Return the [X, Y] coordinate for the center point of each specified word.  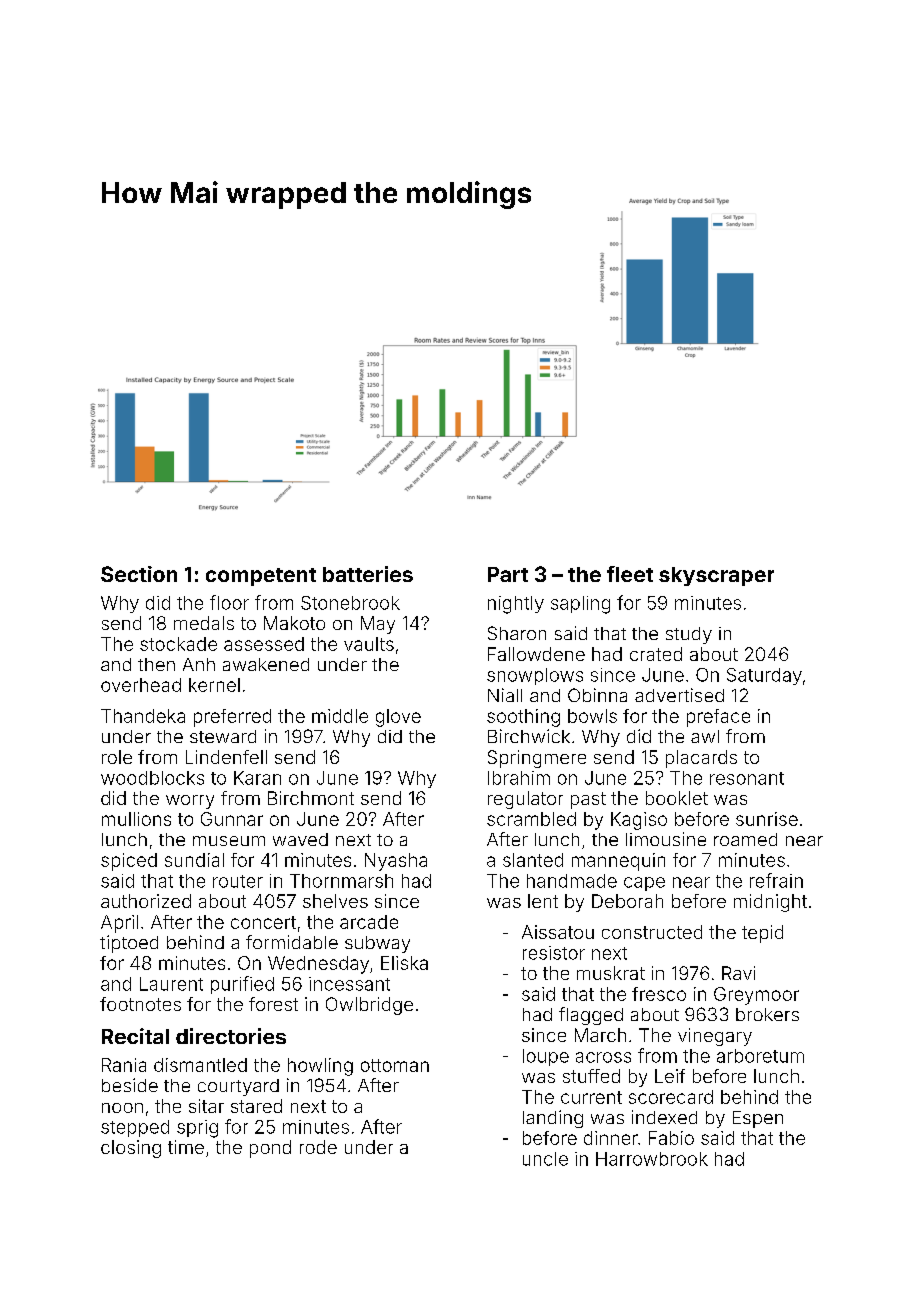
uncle [545, 1159]
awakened [266, 664]
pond [270, 1149]
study [689, 635]
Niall [505, 695]
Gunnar [232, 819]
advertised [679, 695]
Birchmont [311, 798]
